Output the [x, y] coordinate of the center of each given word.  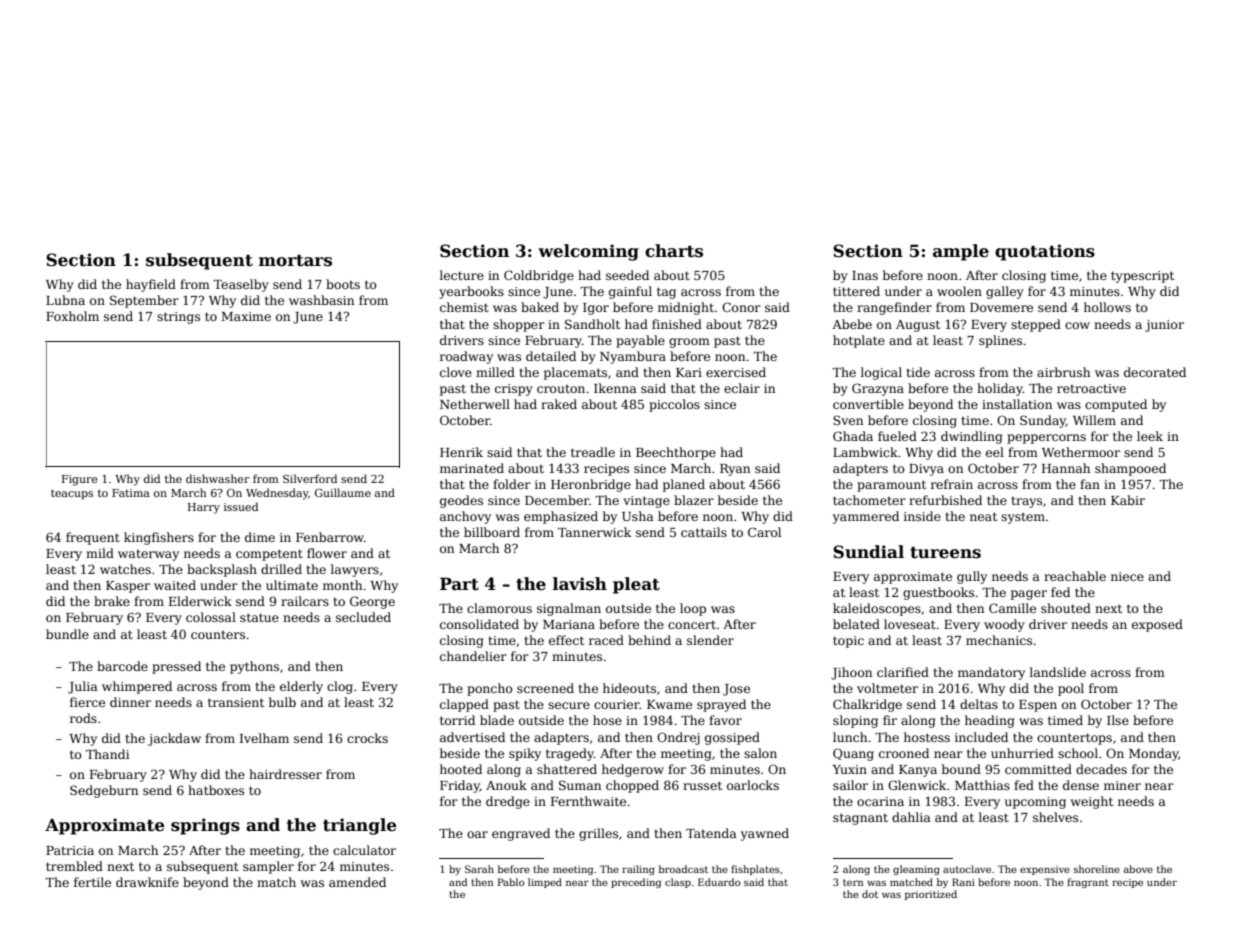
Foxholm [72, 316]
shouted [1066, 608]
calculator [364, 850]
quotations [1045, 252]
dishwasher [217, 478]
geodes [461, 501]
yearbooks [471, 292]
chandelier [473, 656]
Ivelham [264, 738]
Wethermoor [1081, 452]
